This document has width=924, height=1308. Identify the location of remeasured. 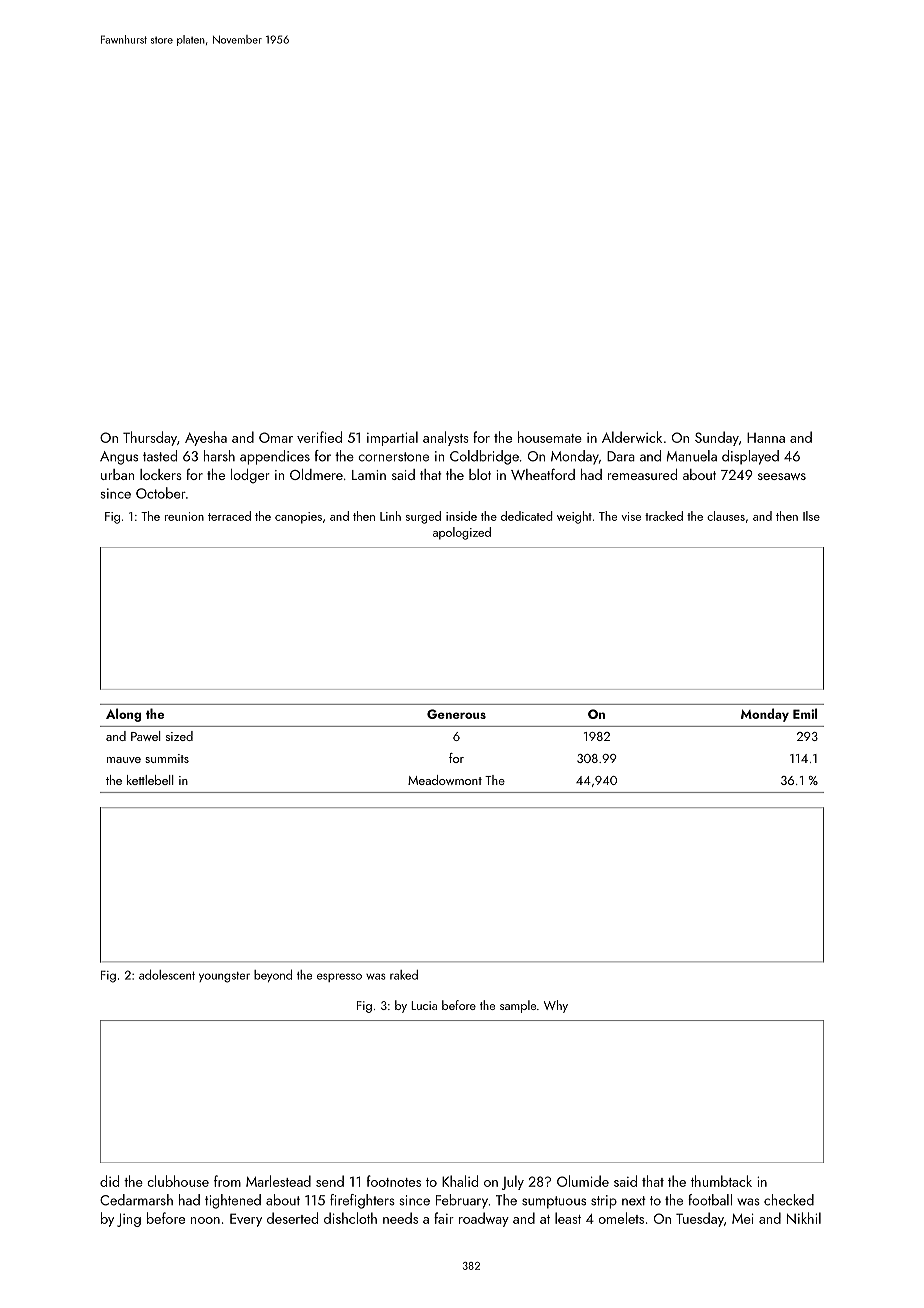
(642, 474).
